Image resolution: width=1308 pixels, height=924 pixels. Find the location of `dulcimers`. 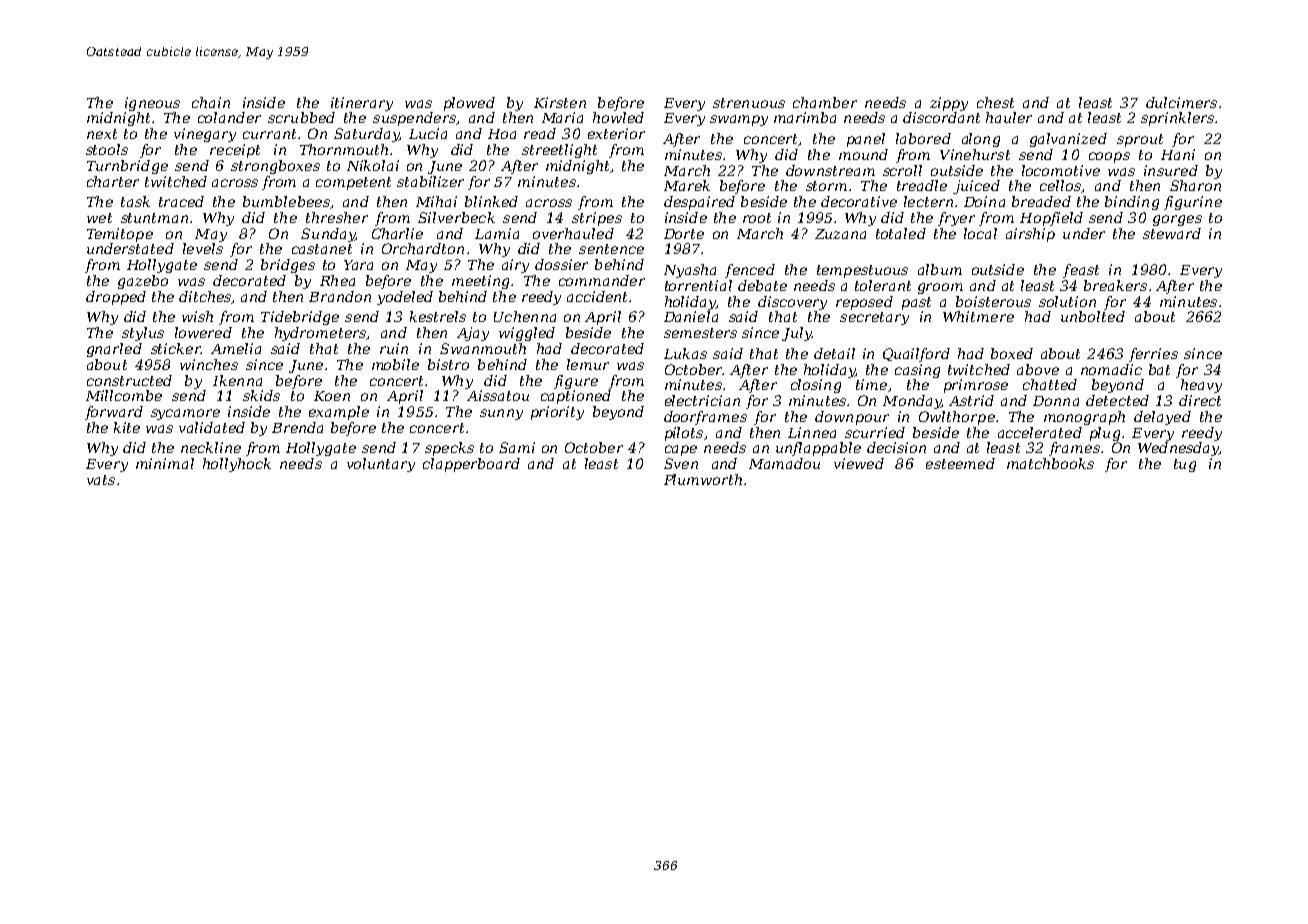

dulcimers is located at coordinates (1181, 102).
